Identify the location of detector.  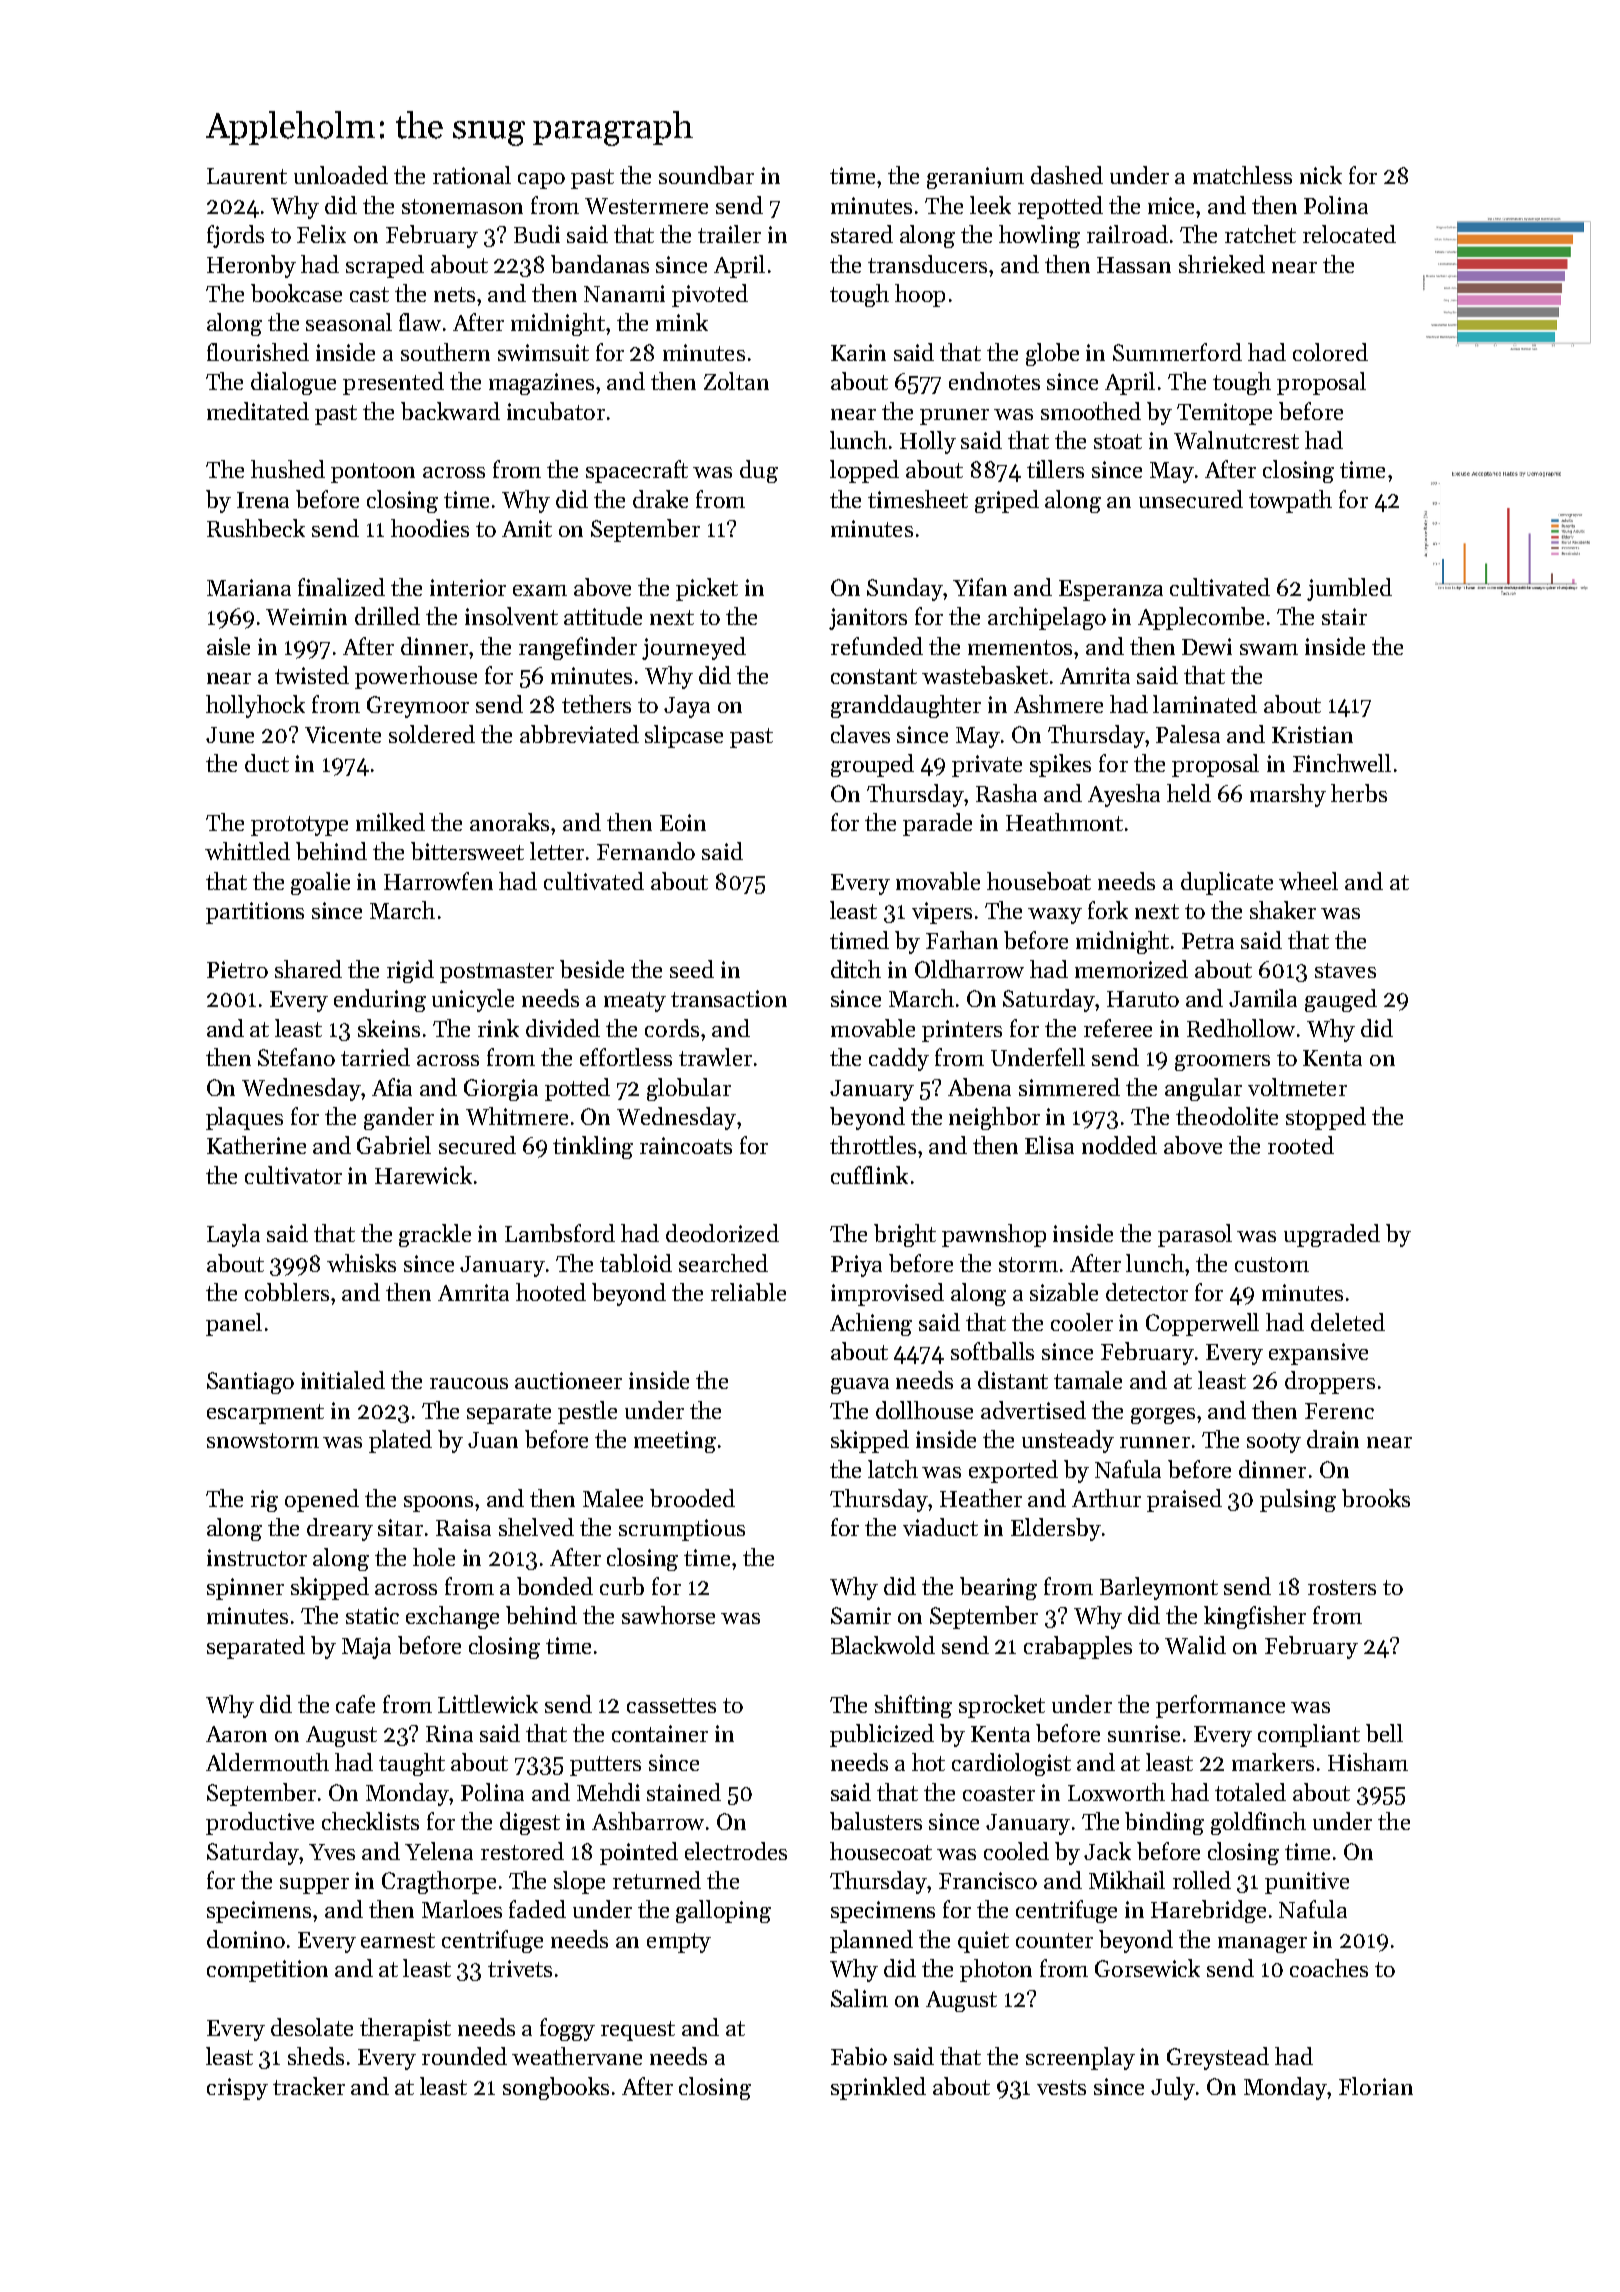
(1147, 1292).
